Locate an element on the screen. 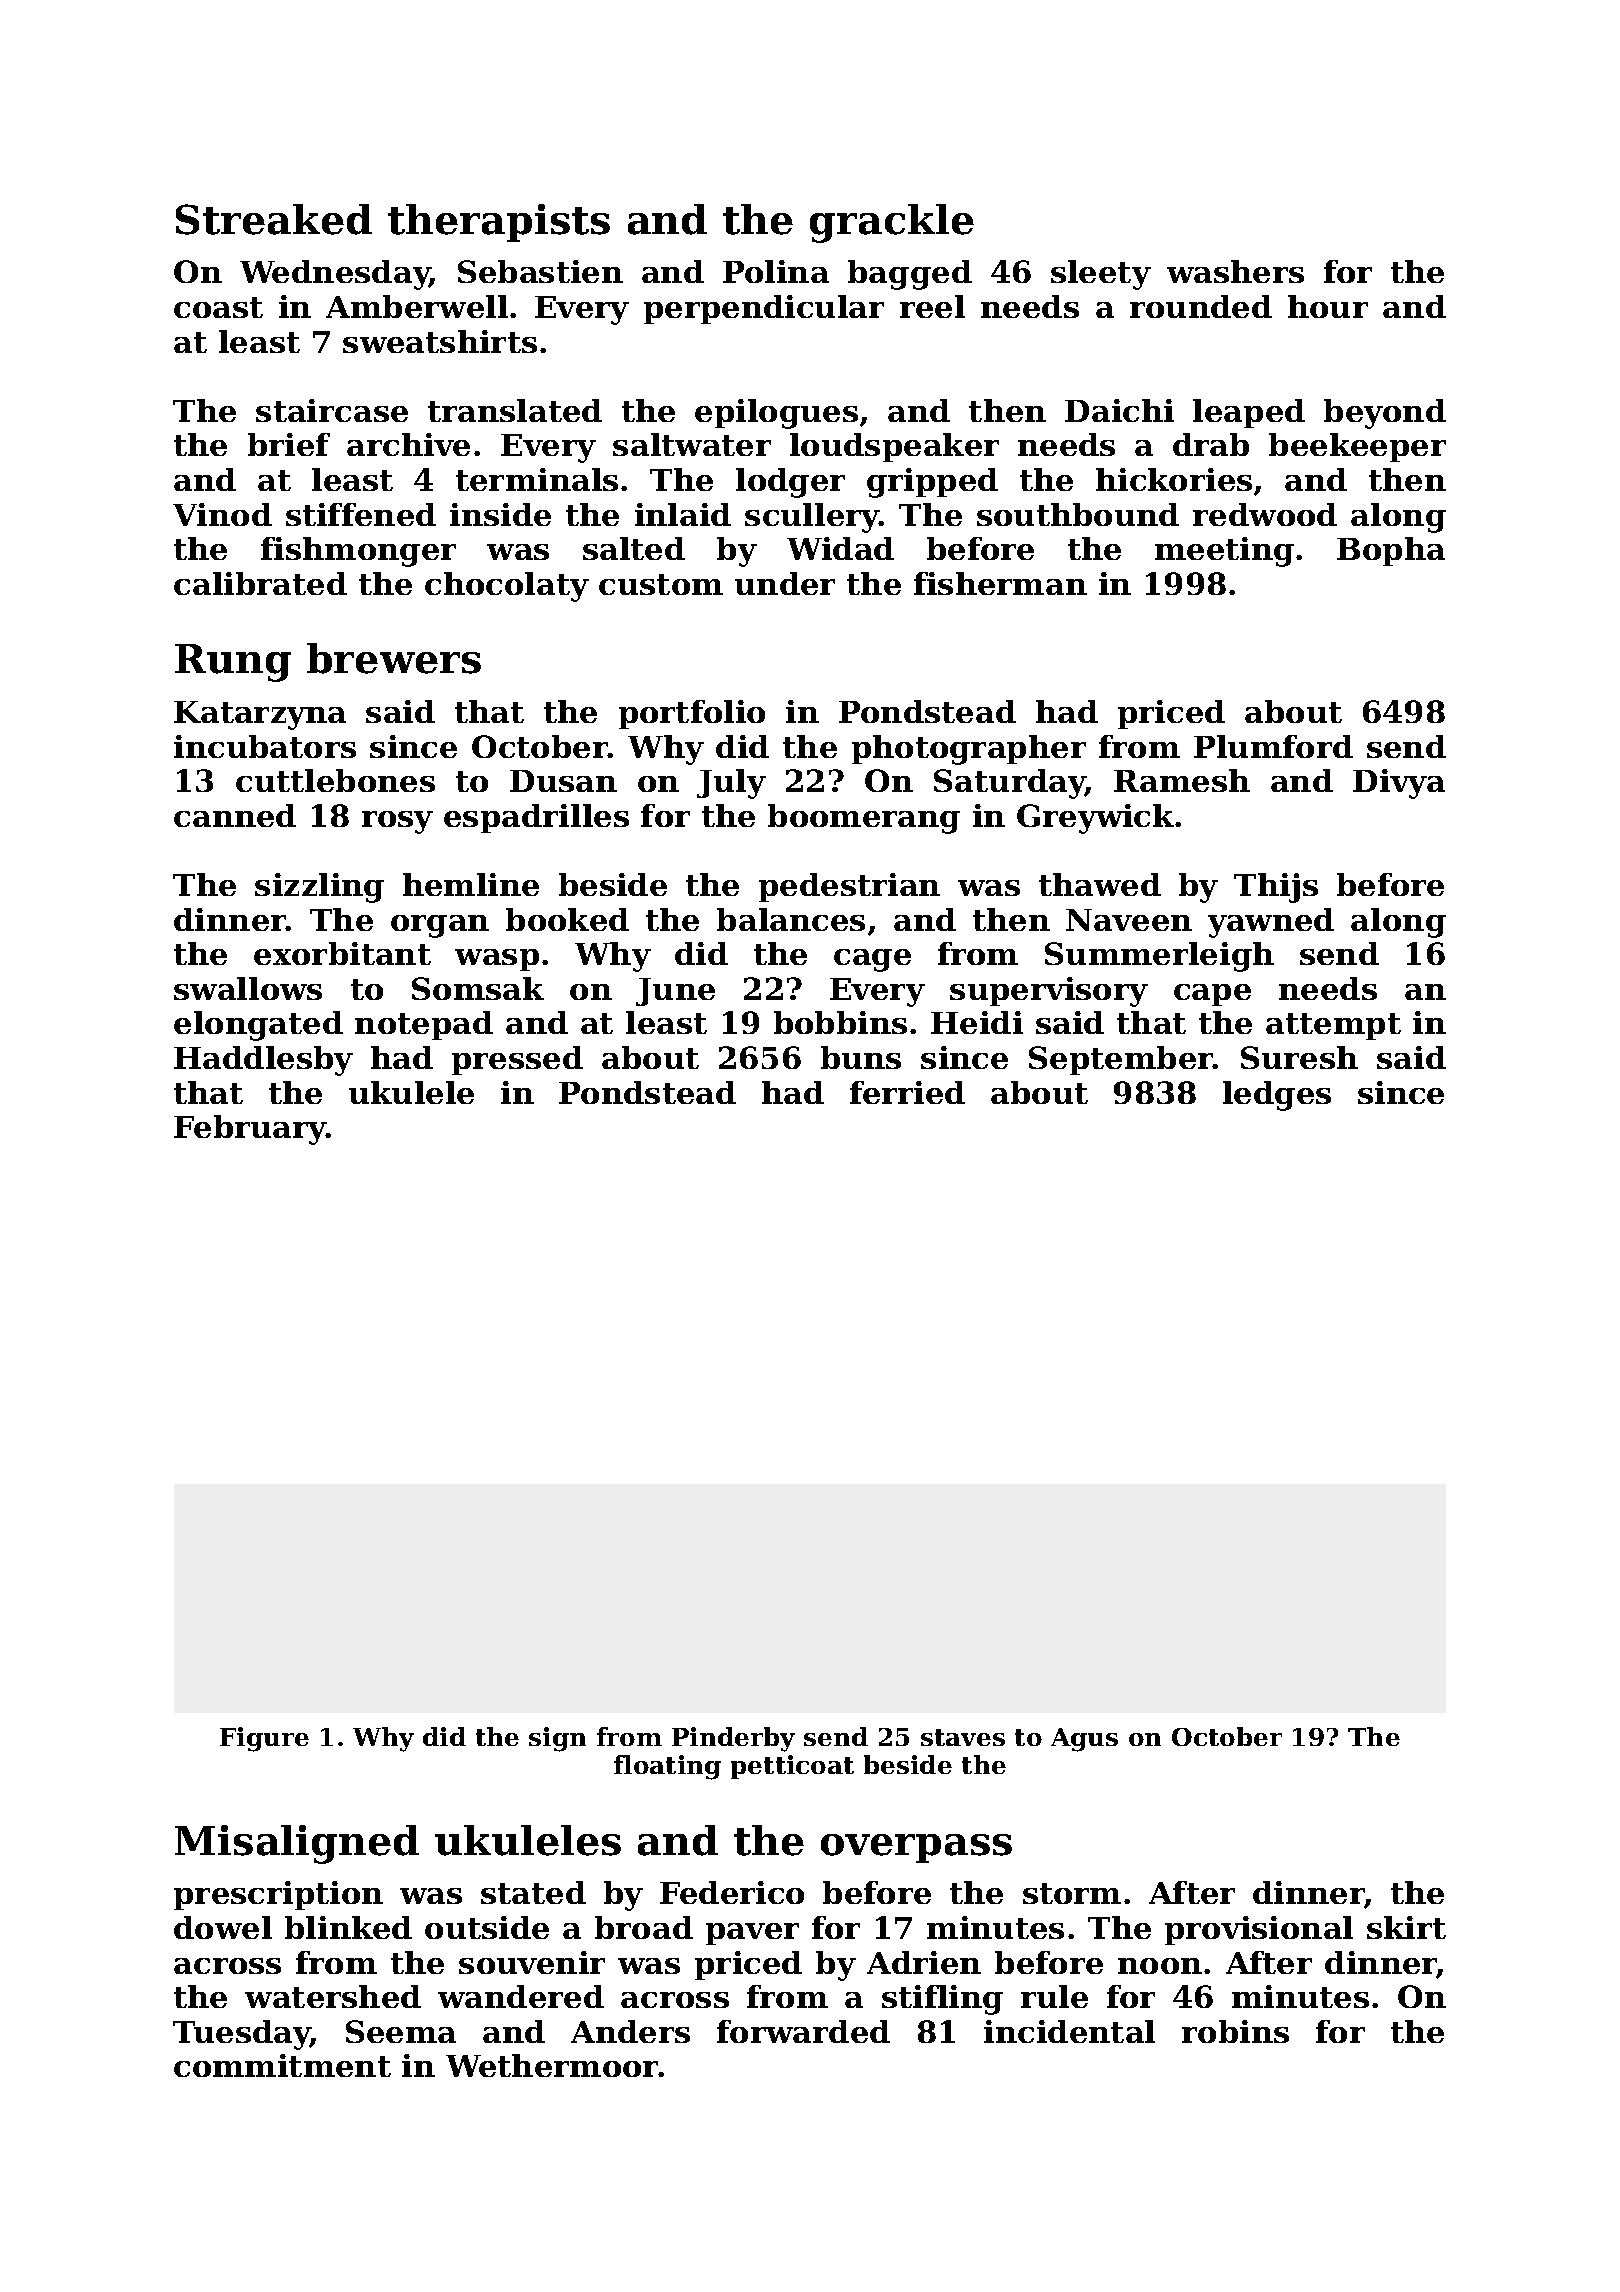 The width and height of the screenshot is (1620, 2292). buns is located at coordinates (861, 1057).
